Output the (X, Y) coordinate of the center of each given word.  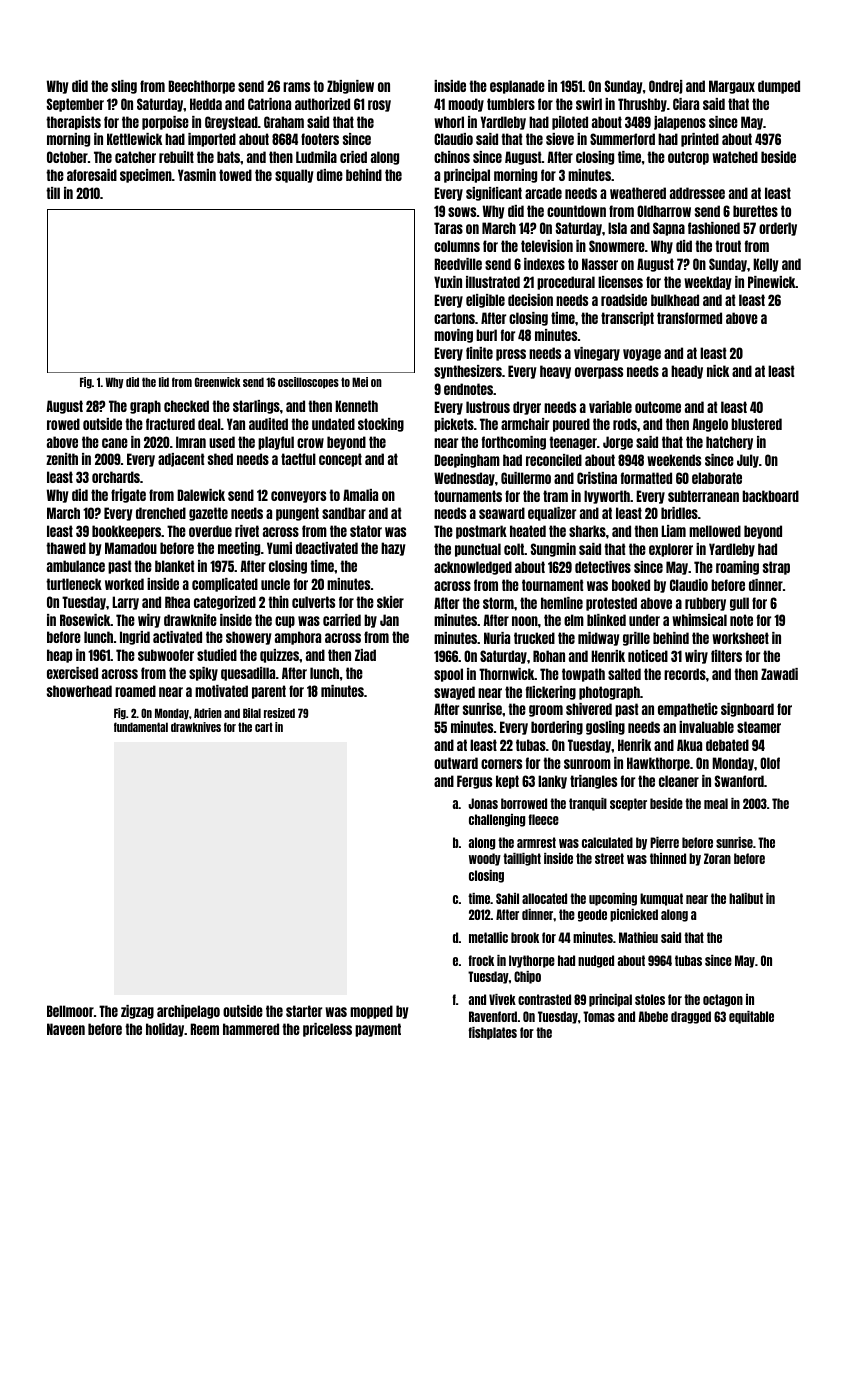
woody (485, 859)
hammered (251, 1029)
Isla (617, 228)
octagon (723, 1000)
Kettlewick (134, 139)
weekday (707, 283)
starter (304, 1011)
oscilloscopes (308, 383)
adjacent (181, 460)
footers (320, 139)
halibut (746, 898)
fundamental (141, 727)
